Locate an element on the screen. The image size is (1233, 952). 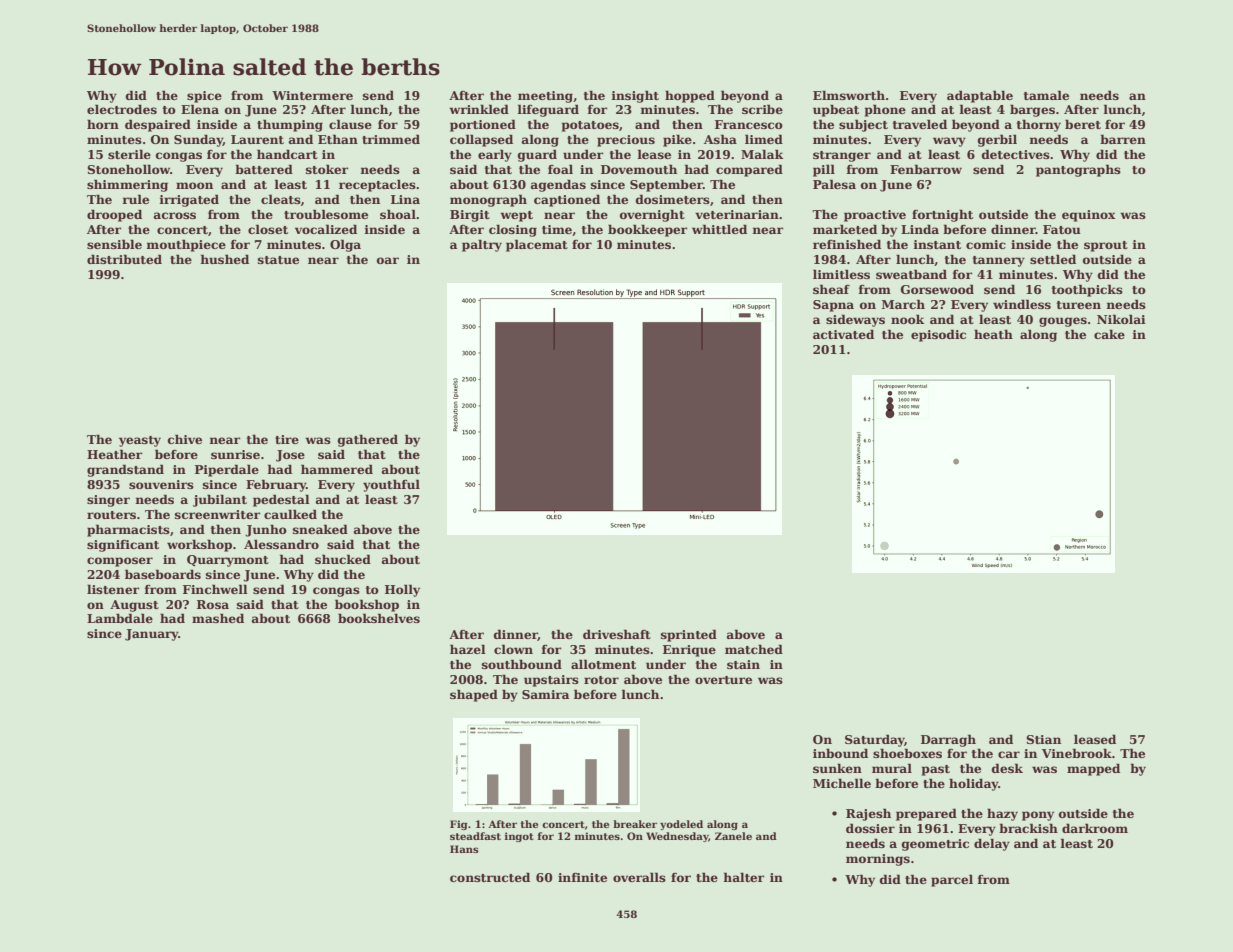
sterile is located at coordinates (129, 154).
